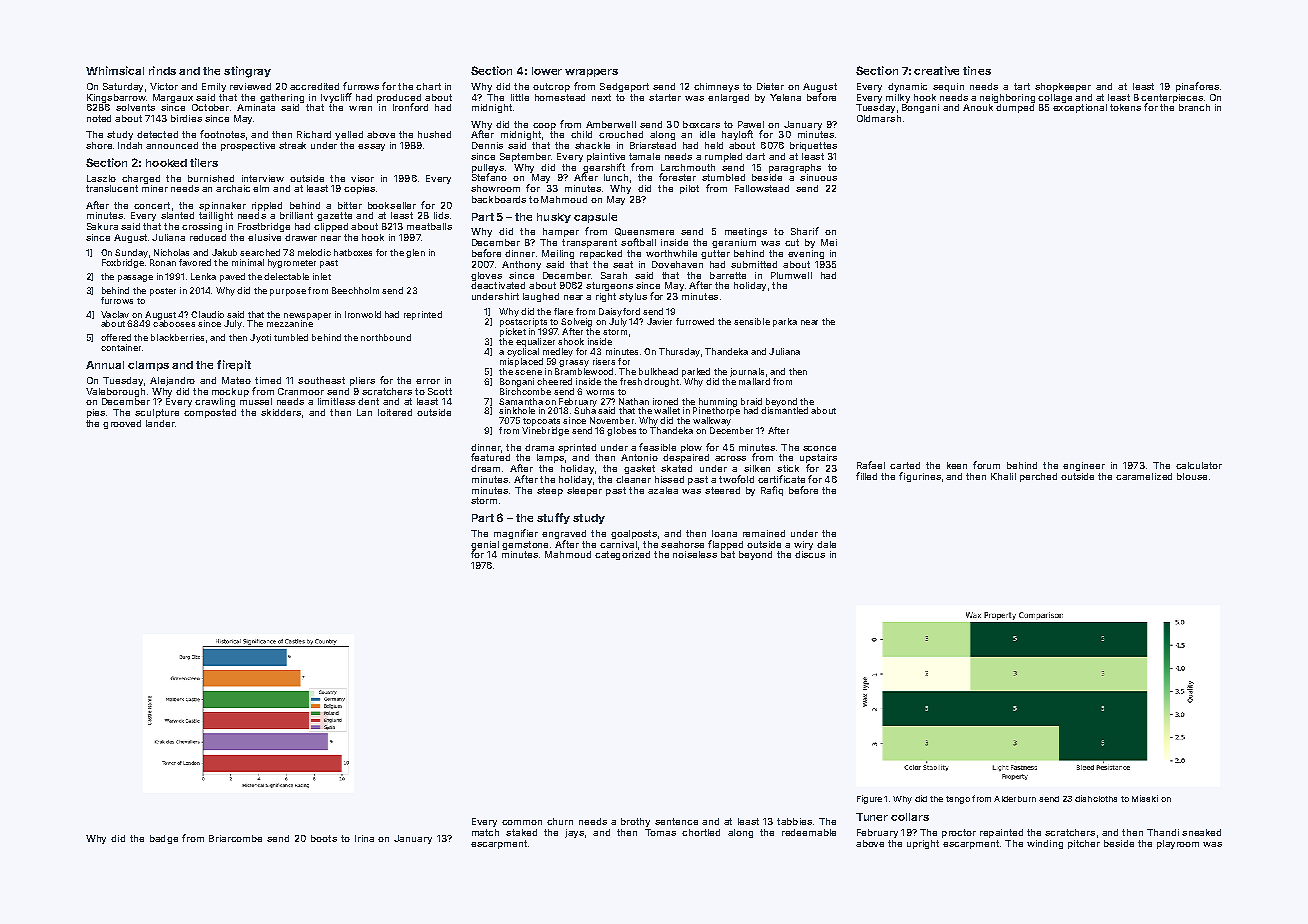 The width and height of the image is (1308, 924). Describe the element at coordinates (489, 177) in the image. I see `Stefano` at that location.
